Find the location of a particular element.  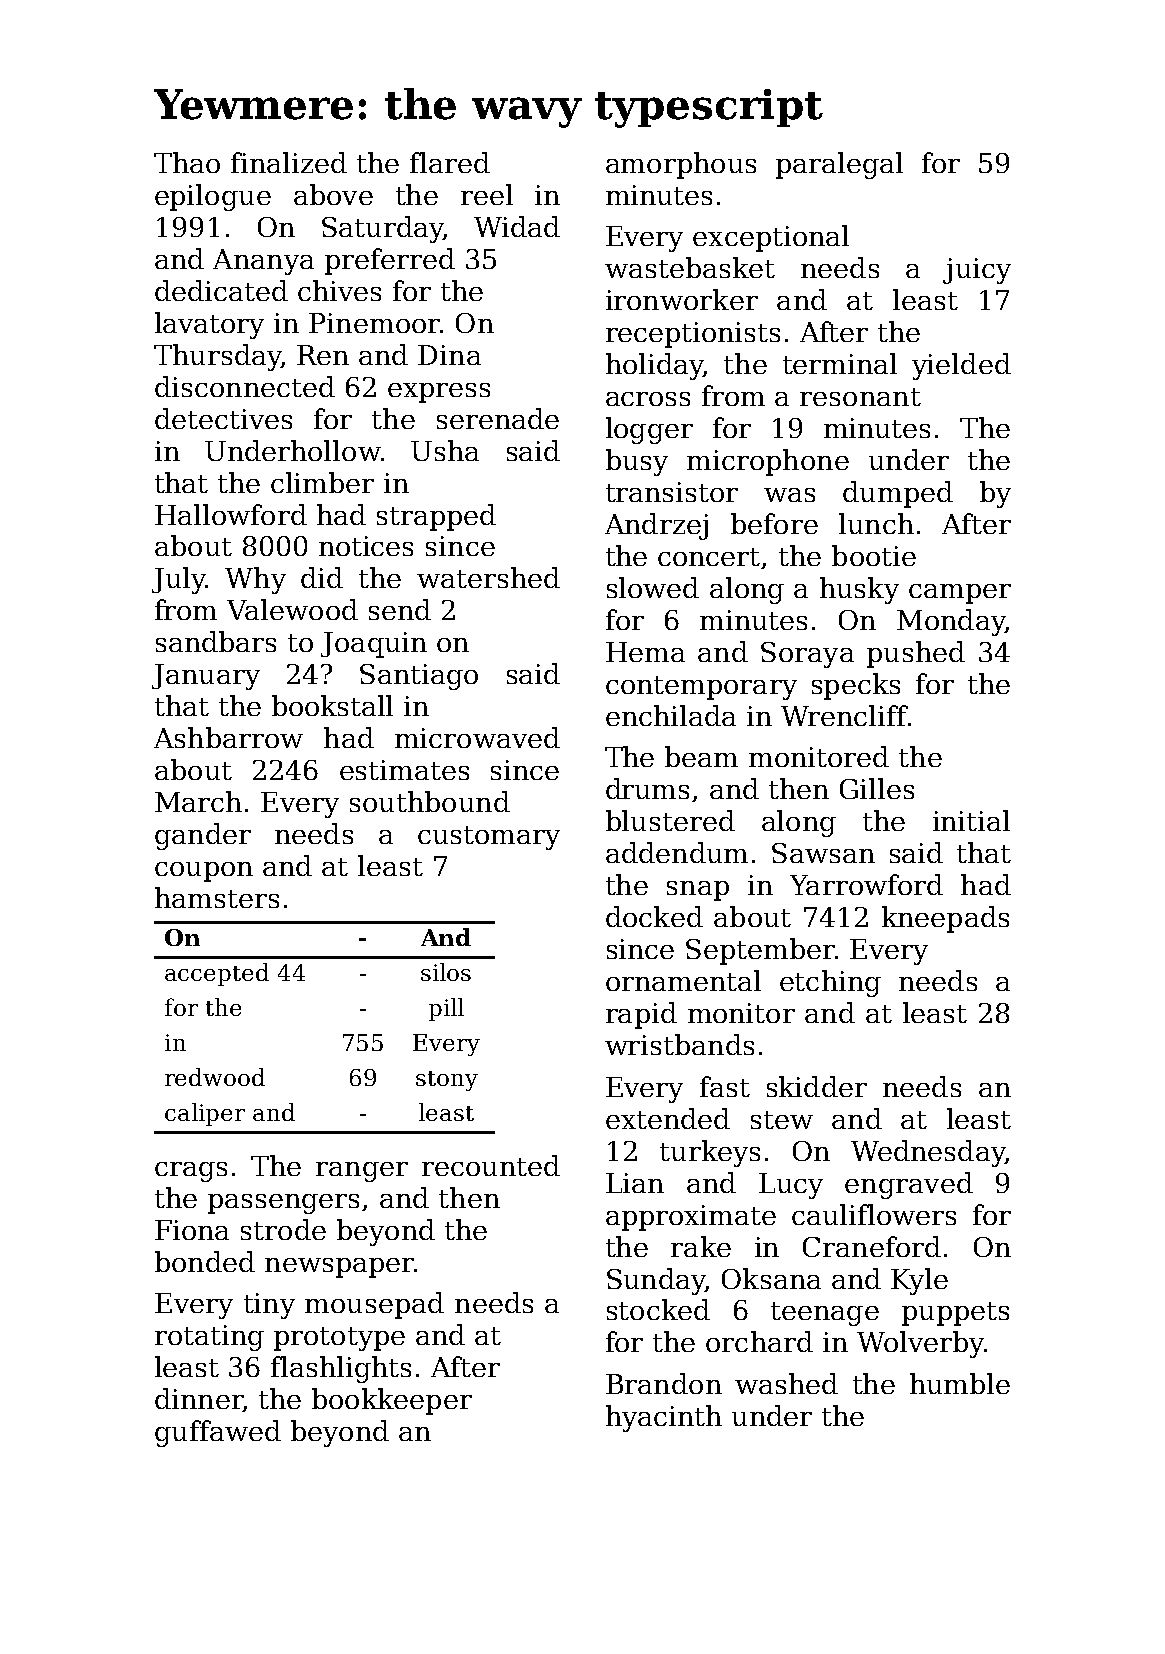

terminal is located at coordinates (840, 363).
